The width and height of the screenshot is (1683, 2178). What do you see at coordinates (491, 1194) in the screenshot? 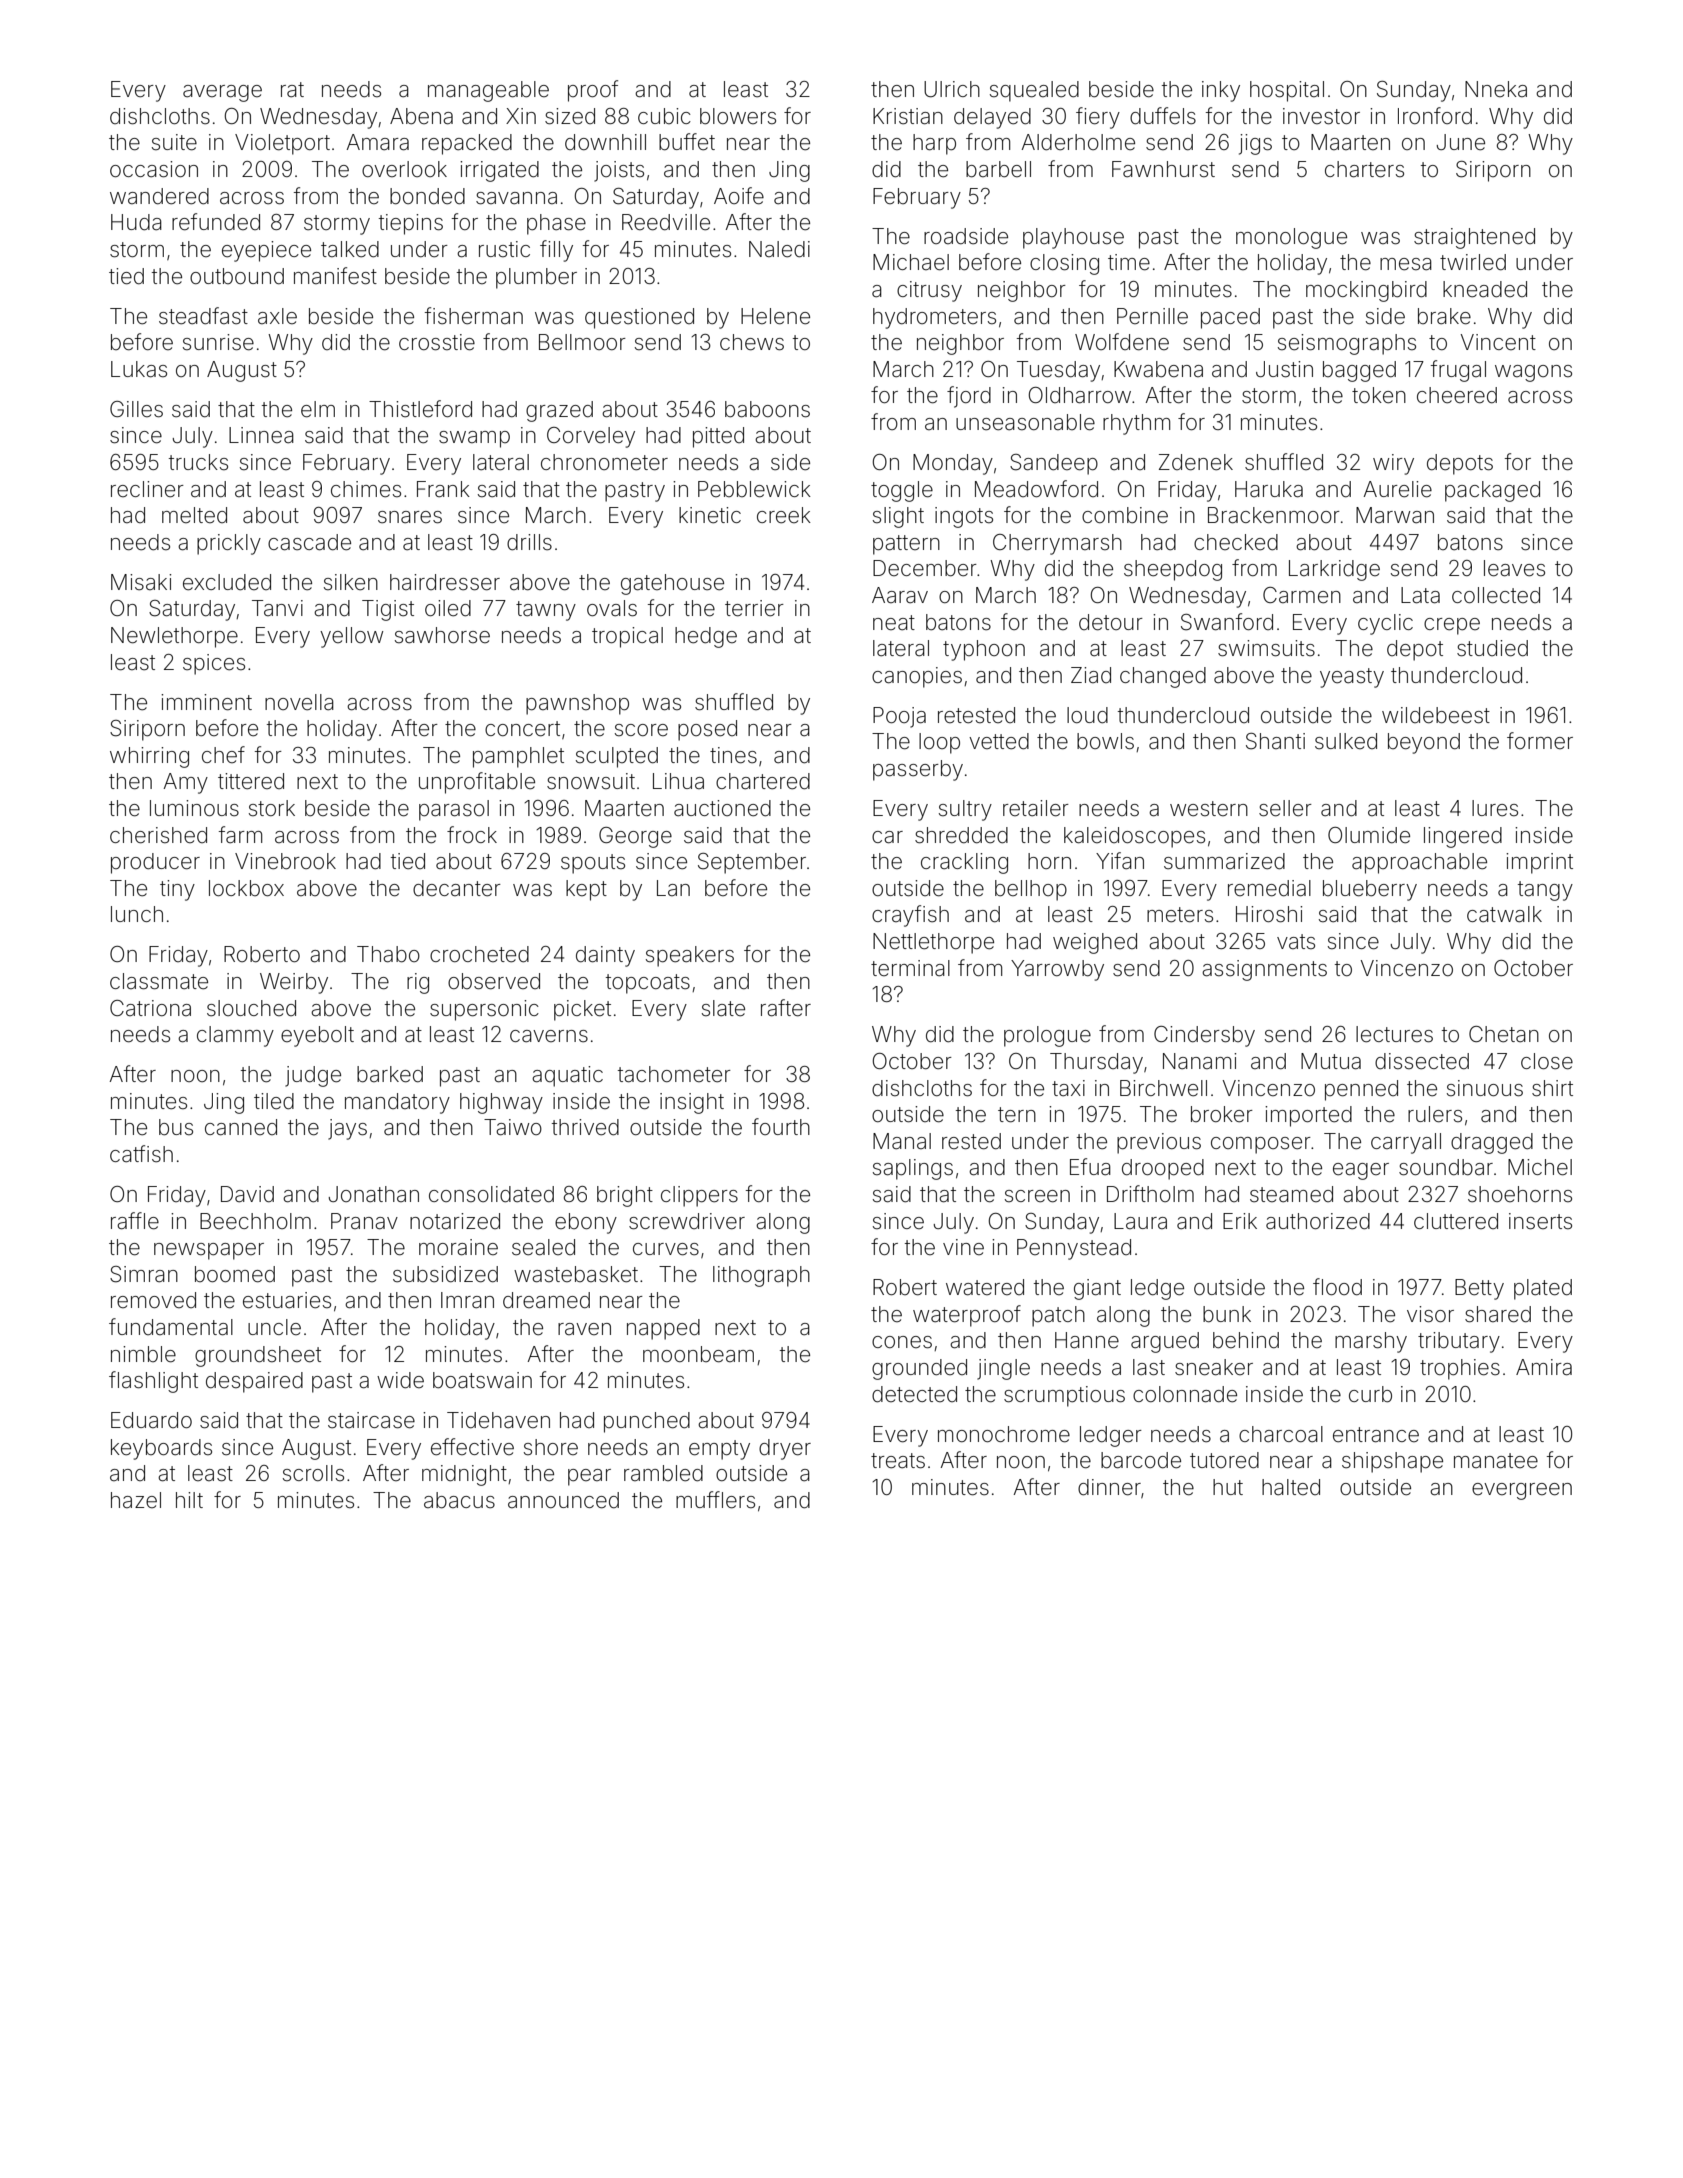
I see `consolidated` at bounding box center [491, 1194].
